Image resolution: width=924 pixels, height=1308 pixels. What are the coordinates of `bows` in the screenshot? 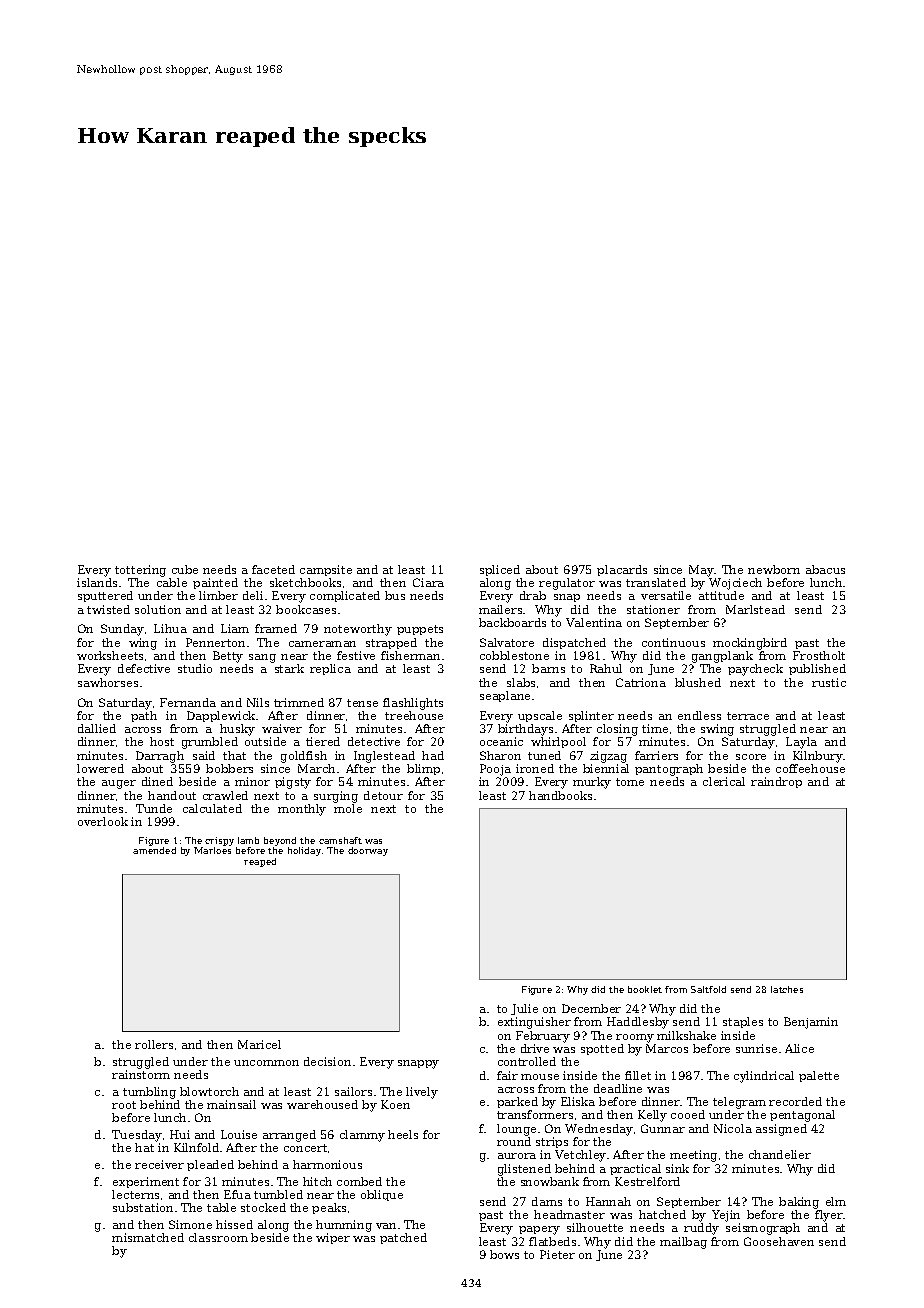 It's located at (504, 1254).
